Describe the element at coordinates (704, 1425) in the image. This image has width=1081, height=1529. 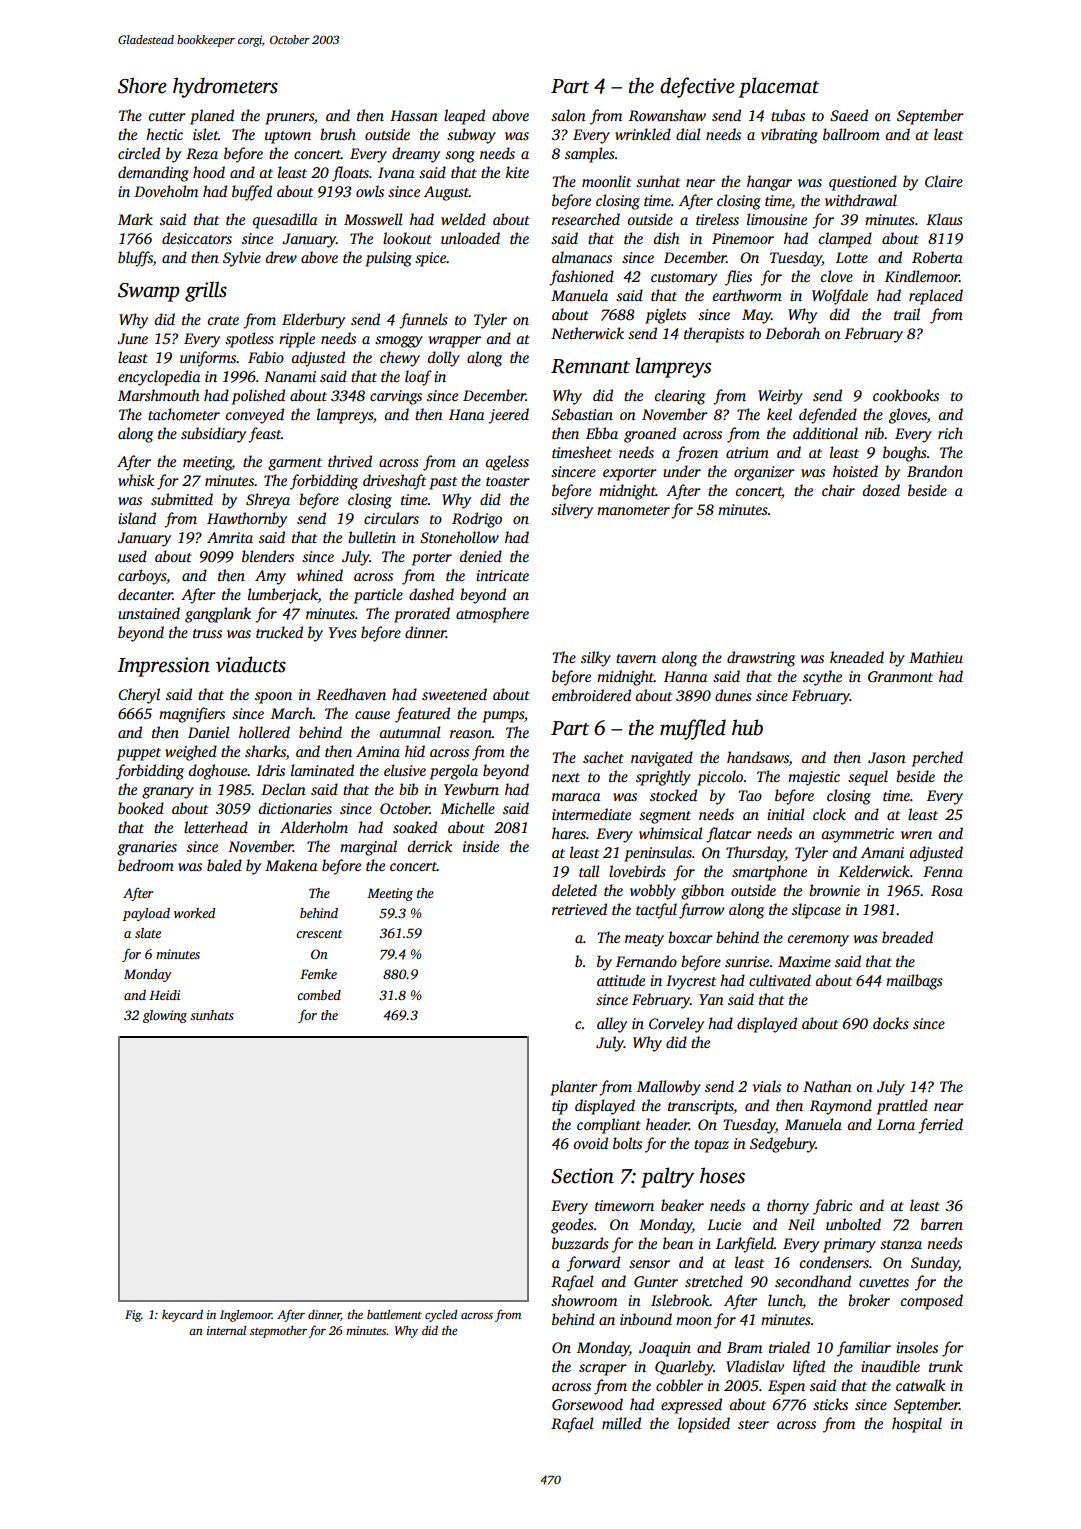
I see `lopsided` at that location.
